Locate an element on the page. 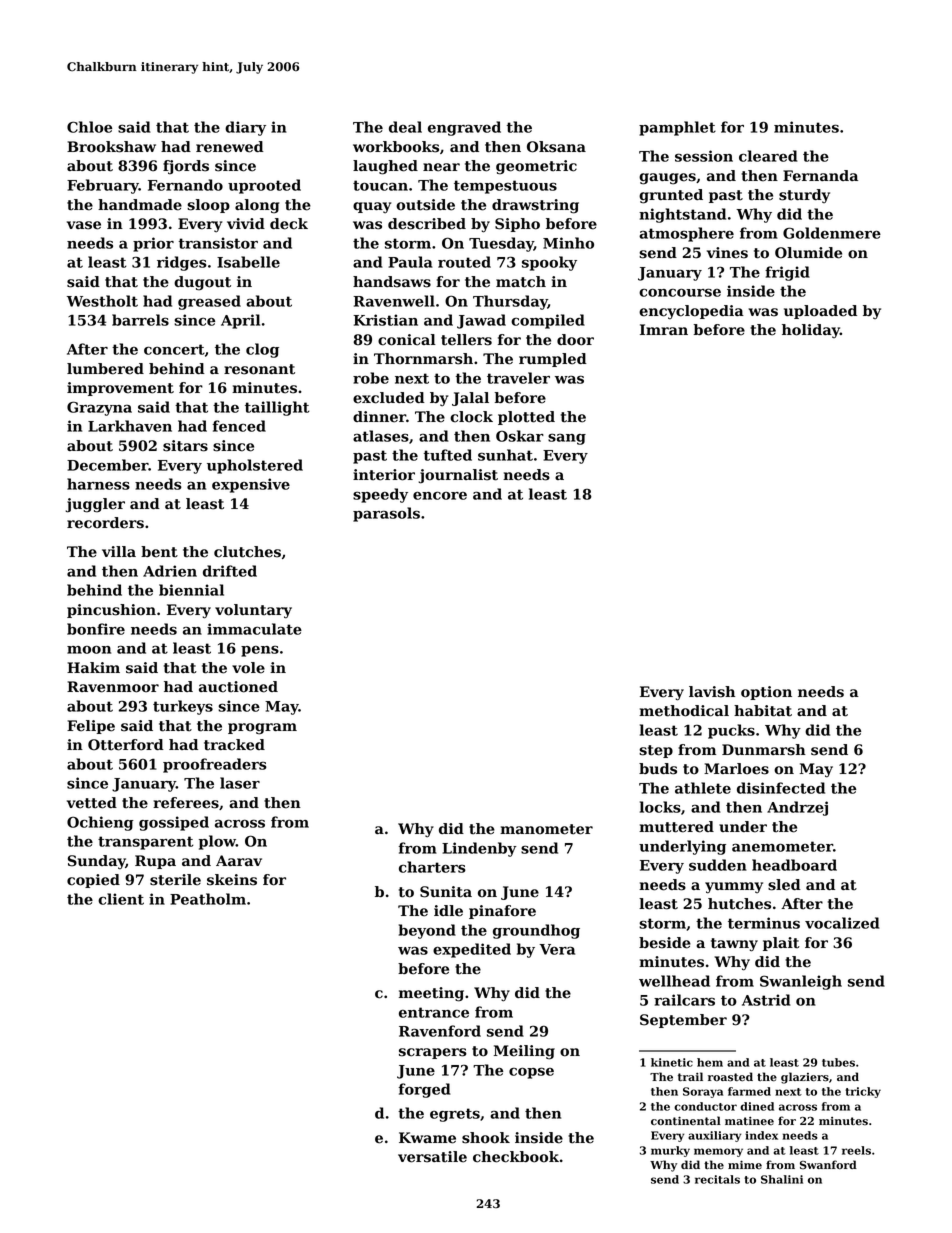  pamphlet is located at coordinates (677, 128).
